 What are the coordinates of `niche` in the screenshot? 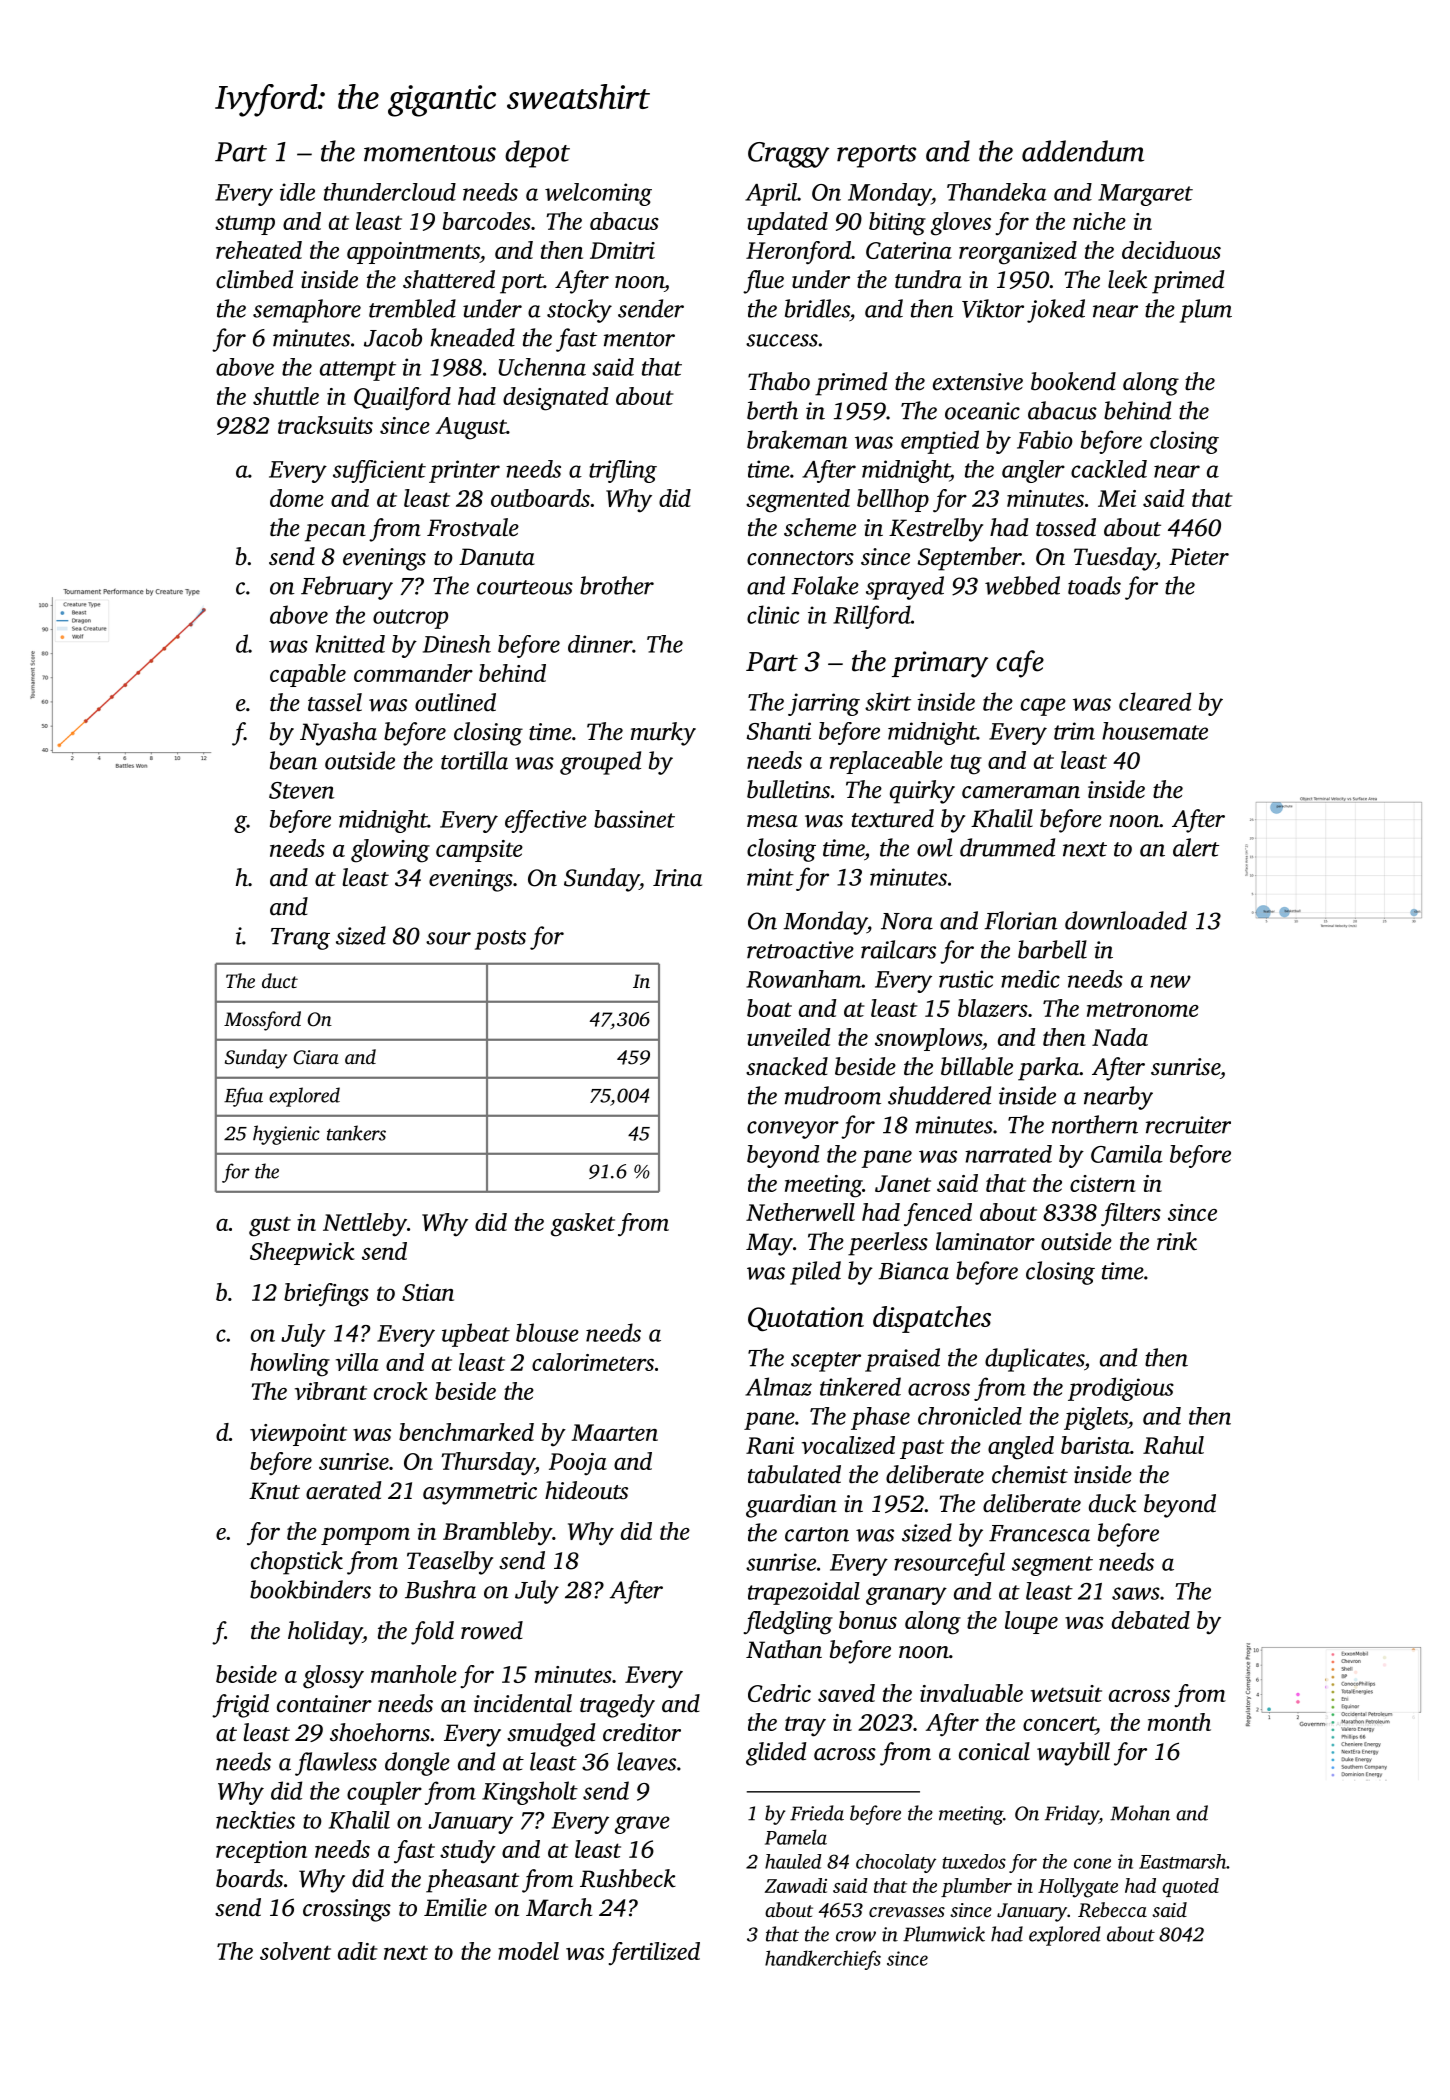 It's located at (1099, 221).
